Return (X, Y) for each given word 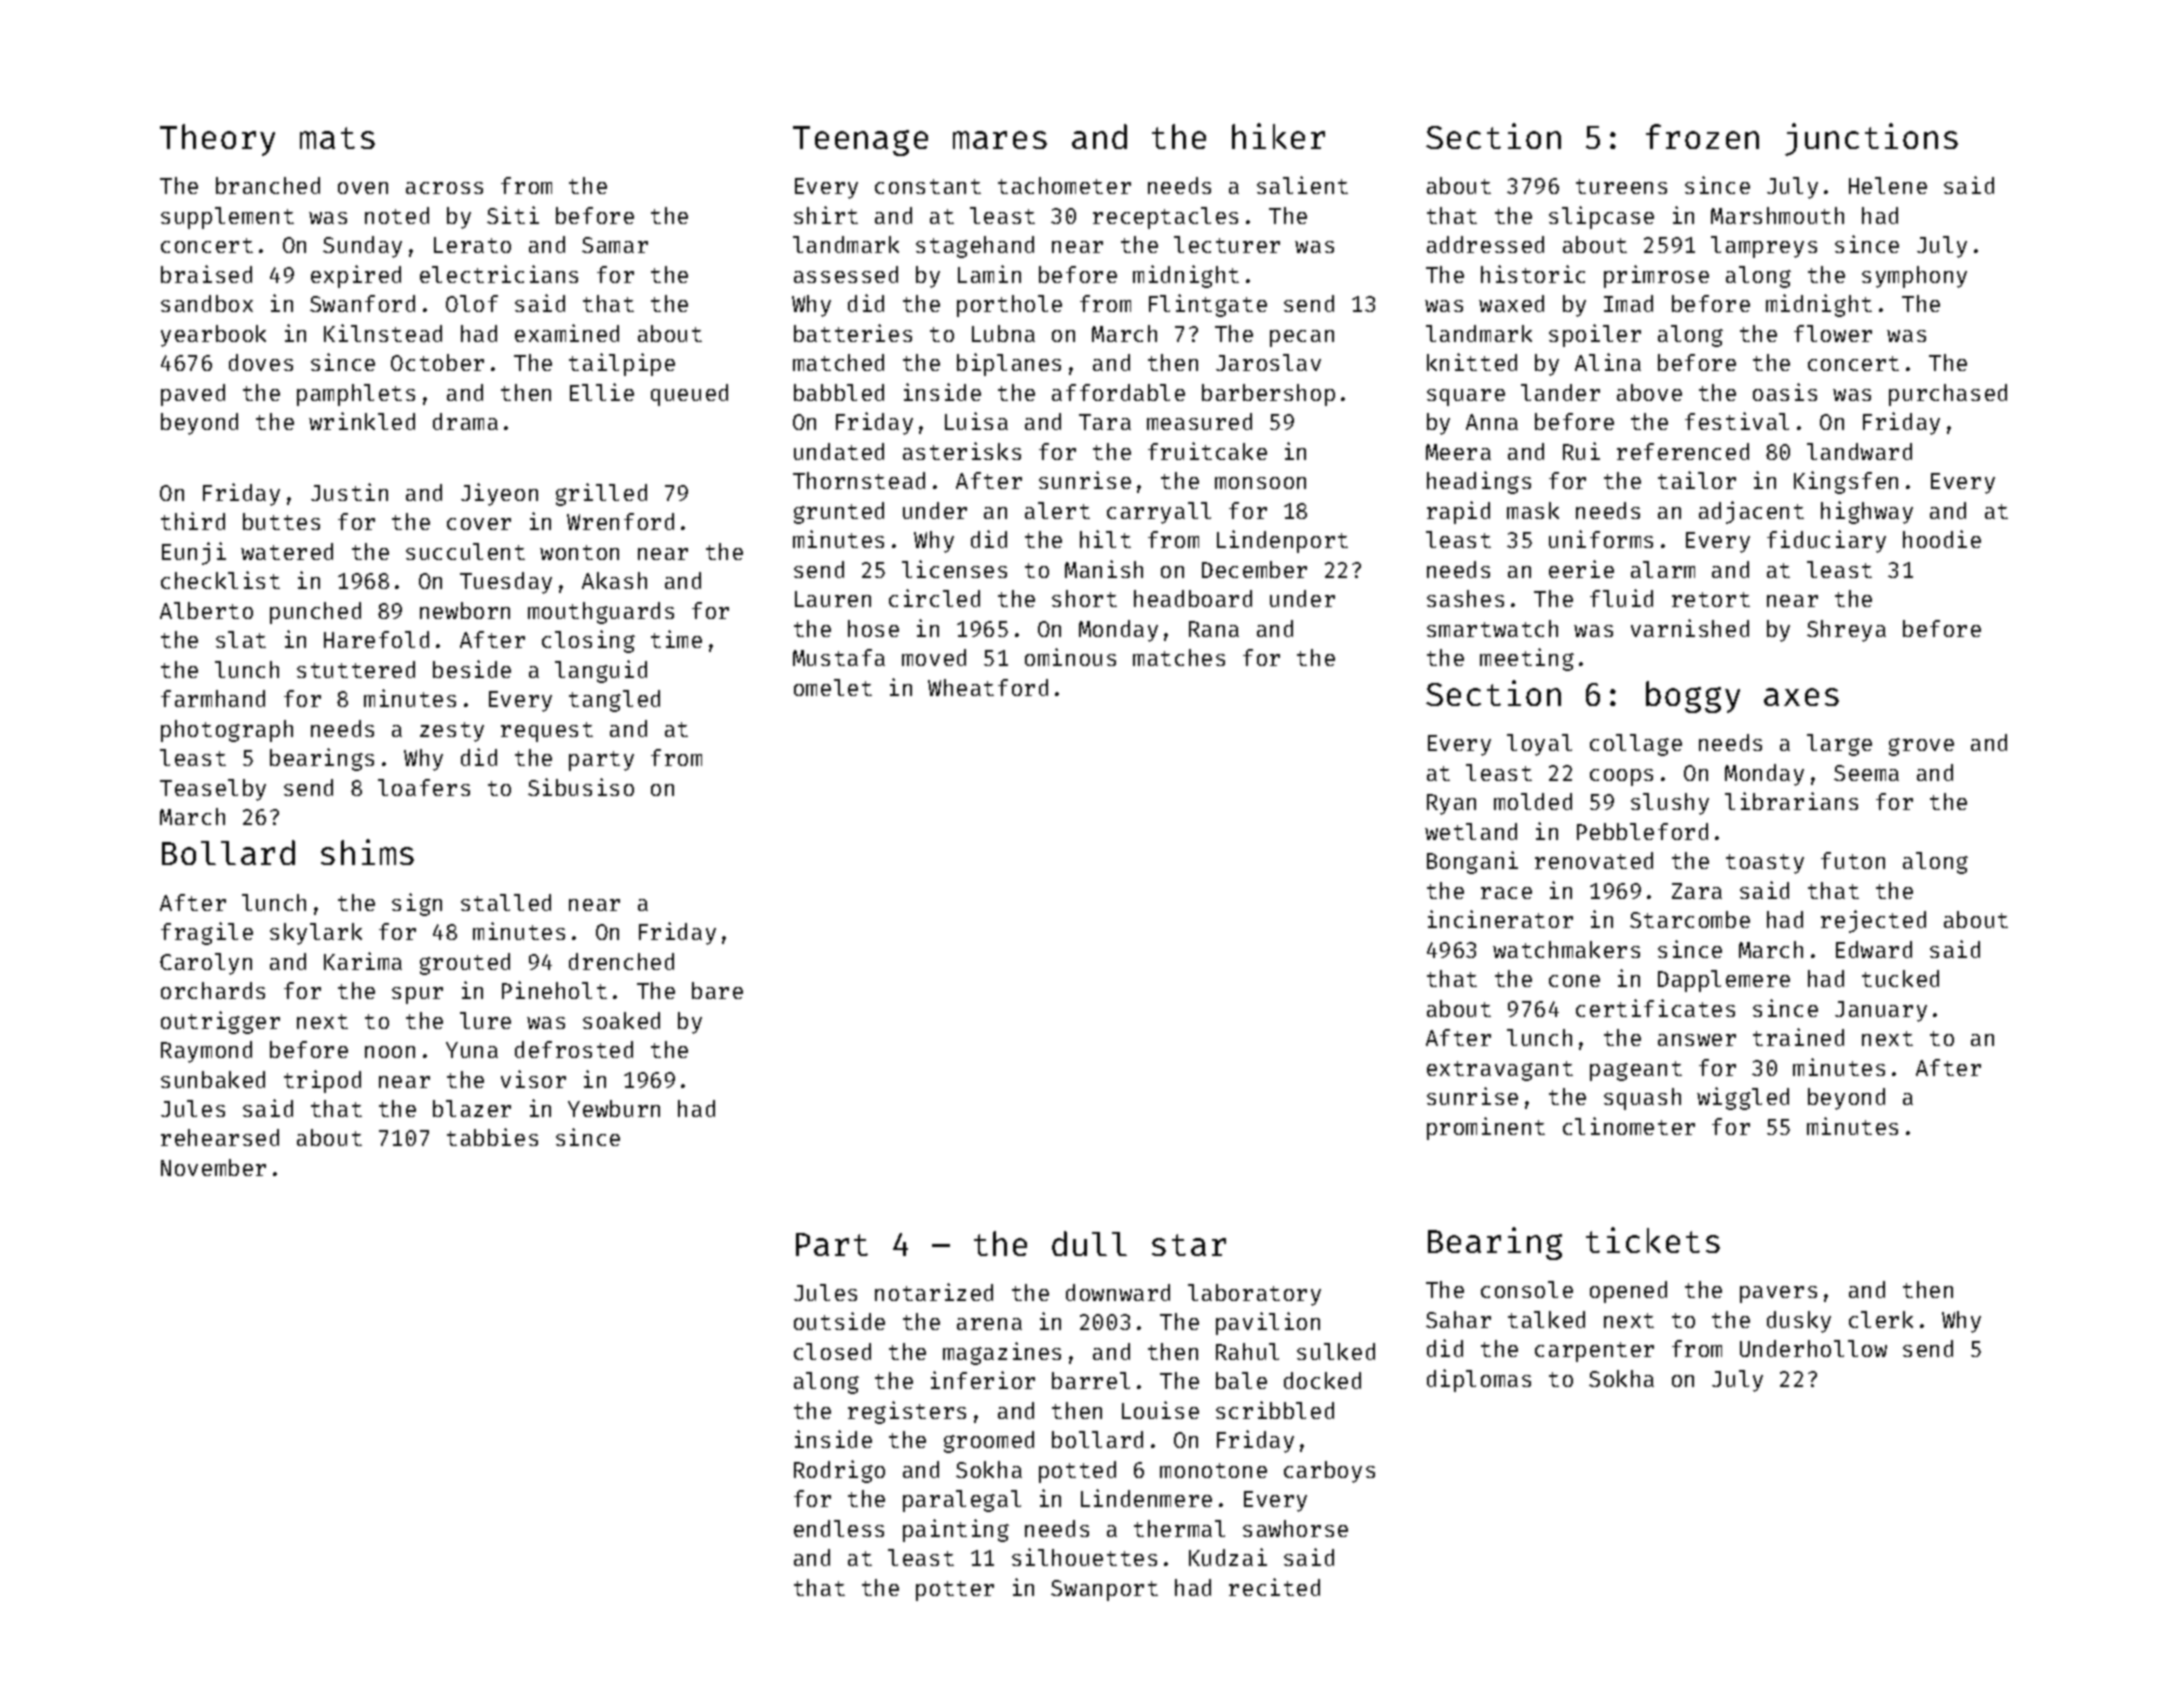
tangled (614, 701)
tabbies (492, 1137)
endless (839, 1528)
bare (717, 990)
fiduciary (1826, 541)
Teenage (860, 141)
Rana (1214, 629)
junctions (1871, 139)
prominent (1486, 1128)
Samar (615, 245)
